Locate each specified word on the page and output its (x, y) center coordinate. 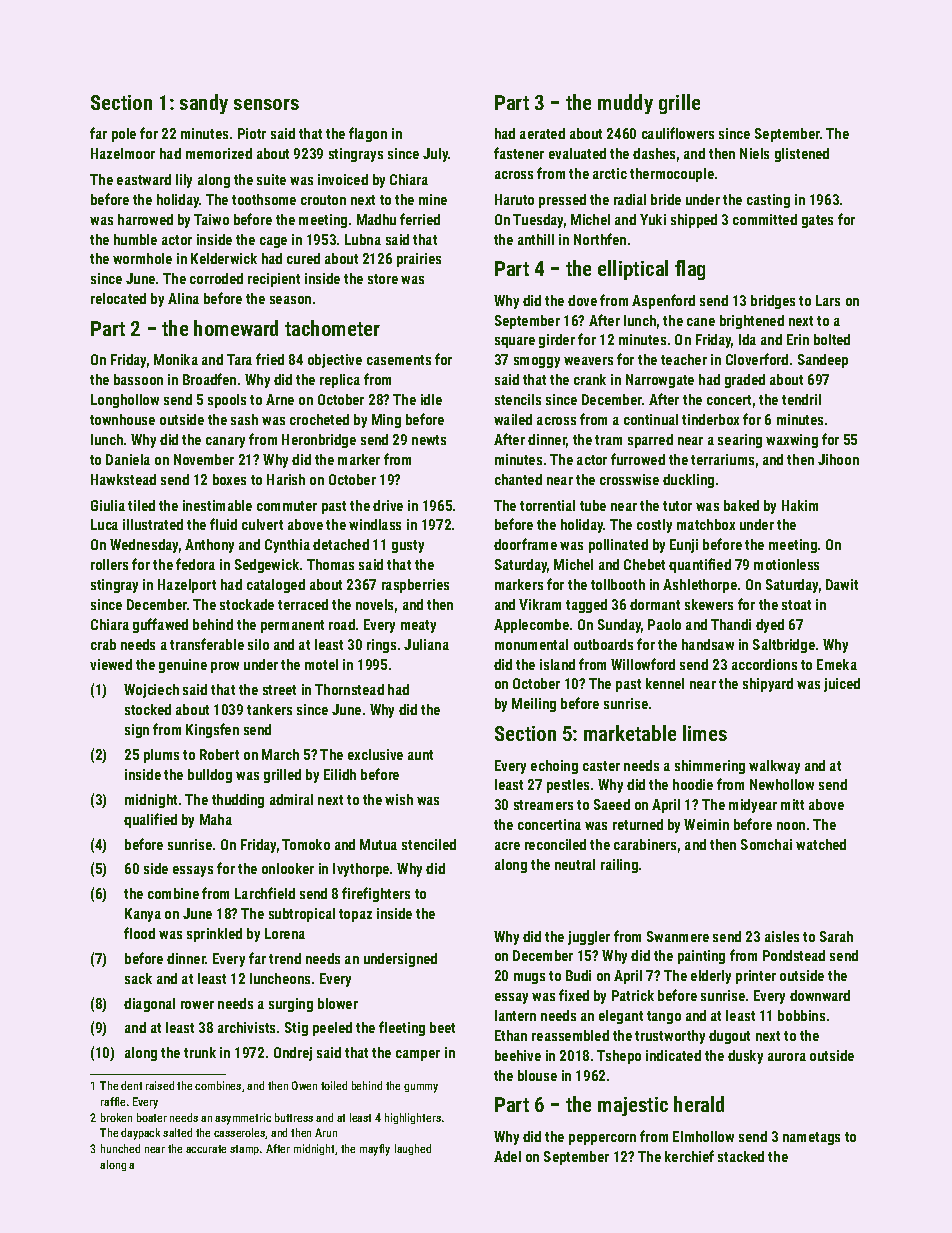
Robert (219, 754)
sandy (204, 104)
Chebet (644, 564)
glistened (802, 155)
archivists (246, 1027)
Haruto (514, 199)
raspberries (415, 586)
